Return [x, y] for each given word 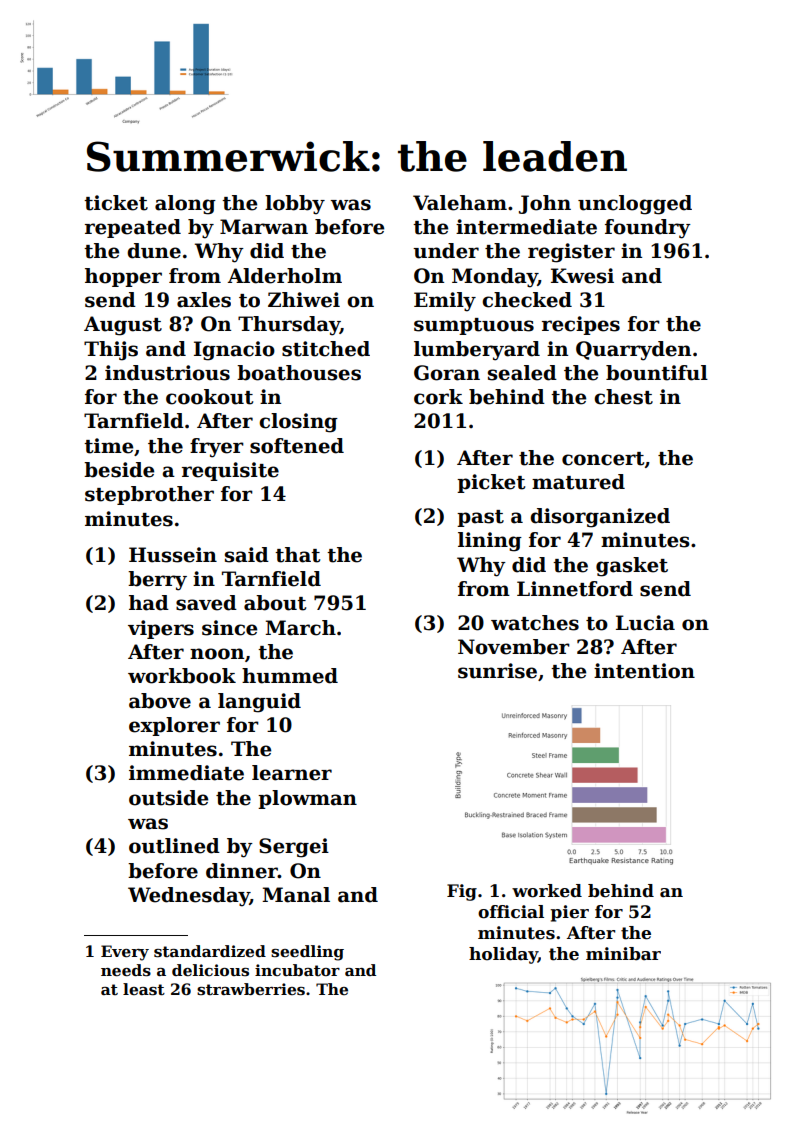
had [149, 603]
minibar [623, 954]
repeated [133, 228]
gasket [632, 567]
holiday [503, 955]
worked [547, 891]
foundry [648, 229]
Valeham [460, 203]
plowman [307, 799]
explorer [174, 726]
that [297, 555]
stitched [326, 349]
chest [623, 397]
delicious [210, 970]
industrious [167, 373]
